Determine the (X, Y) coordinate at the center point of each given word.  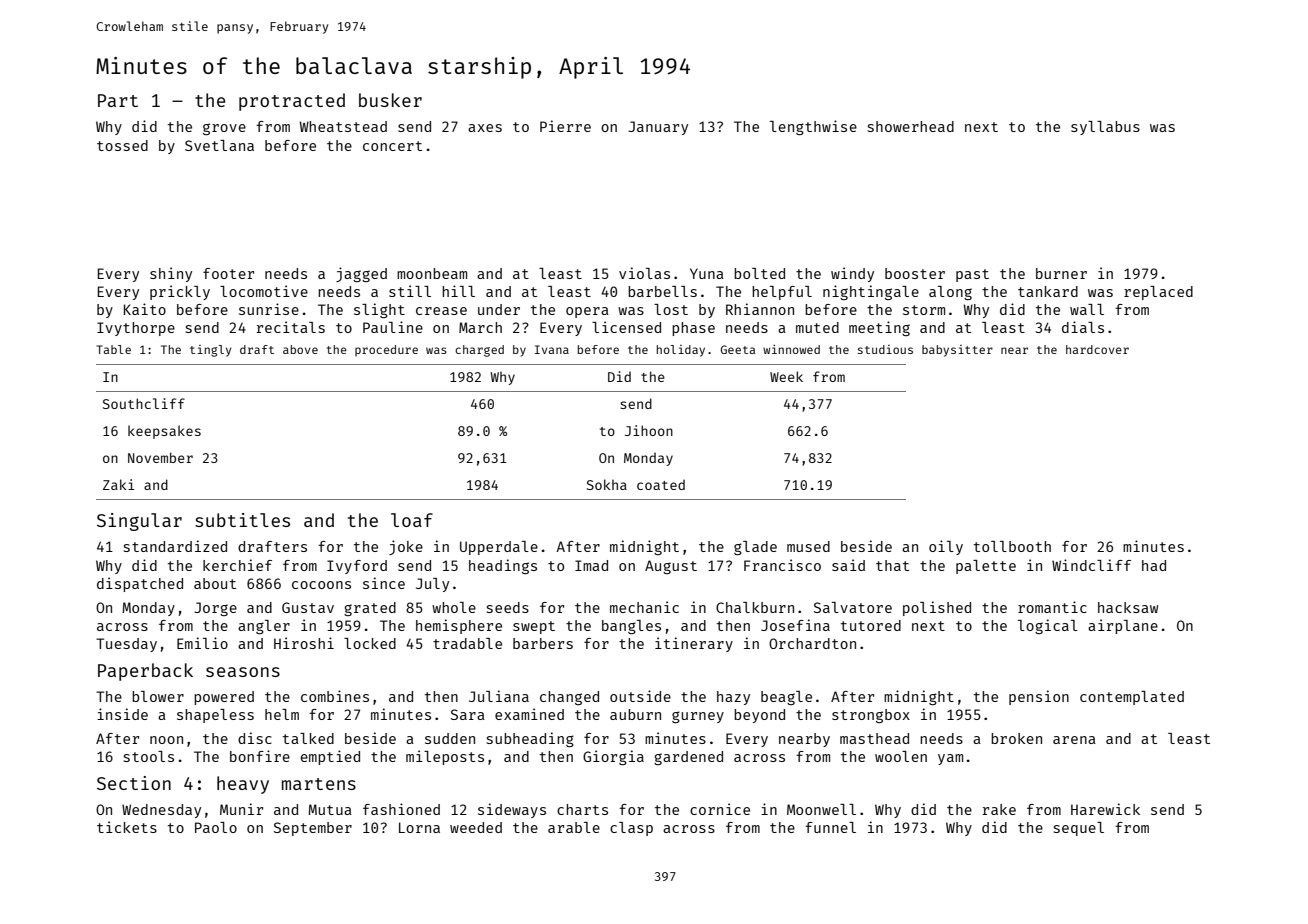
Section (134, 783)
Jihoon (649, 430)
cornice (720, 809)
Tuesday (126, 645)
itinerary (694, 644)
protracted (292, 102)
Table (113, 349)
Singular (139, 522)
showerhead (911, 126)
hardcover (1097, 349)
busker (390, 100)
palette (986, 567)
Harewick (1105, 809)
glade (755, 548)
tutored (871, 625)
